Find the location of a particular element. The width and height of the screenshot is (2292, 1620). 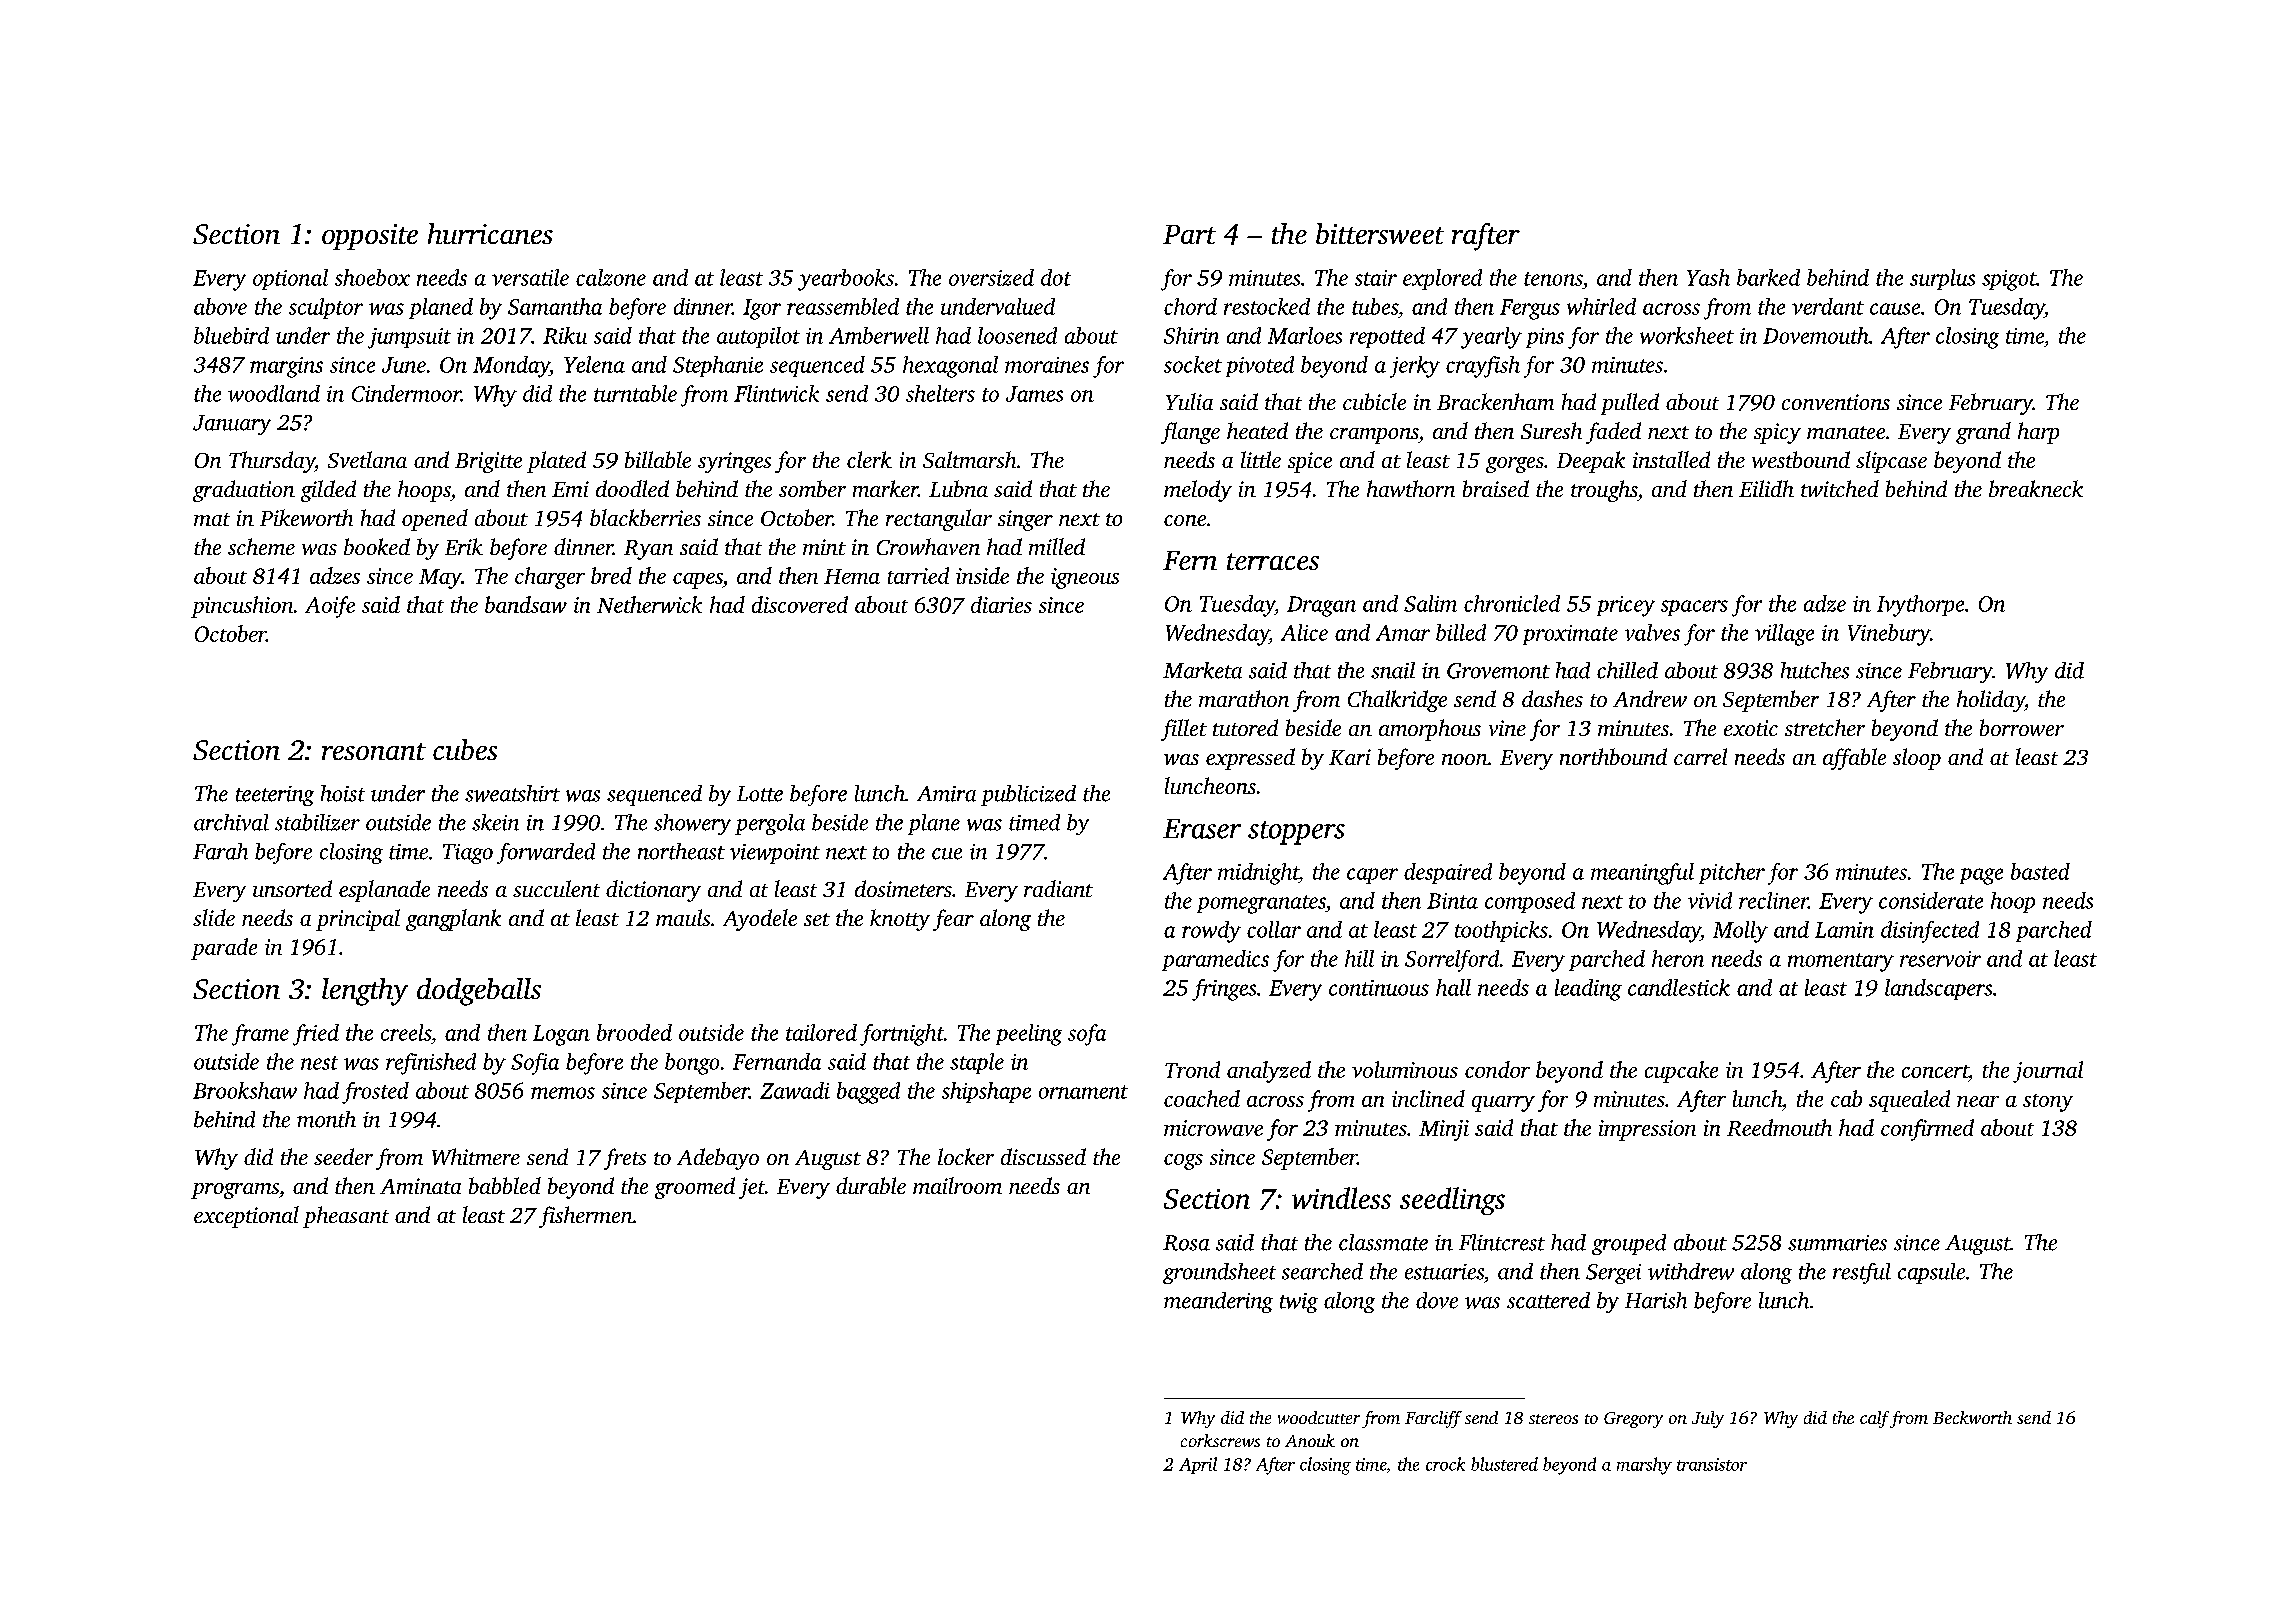

frosted is located at coordinates (375, 1093).
